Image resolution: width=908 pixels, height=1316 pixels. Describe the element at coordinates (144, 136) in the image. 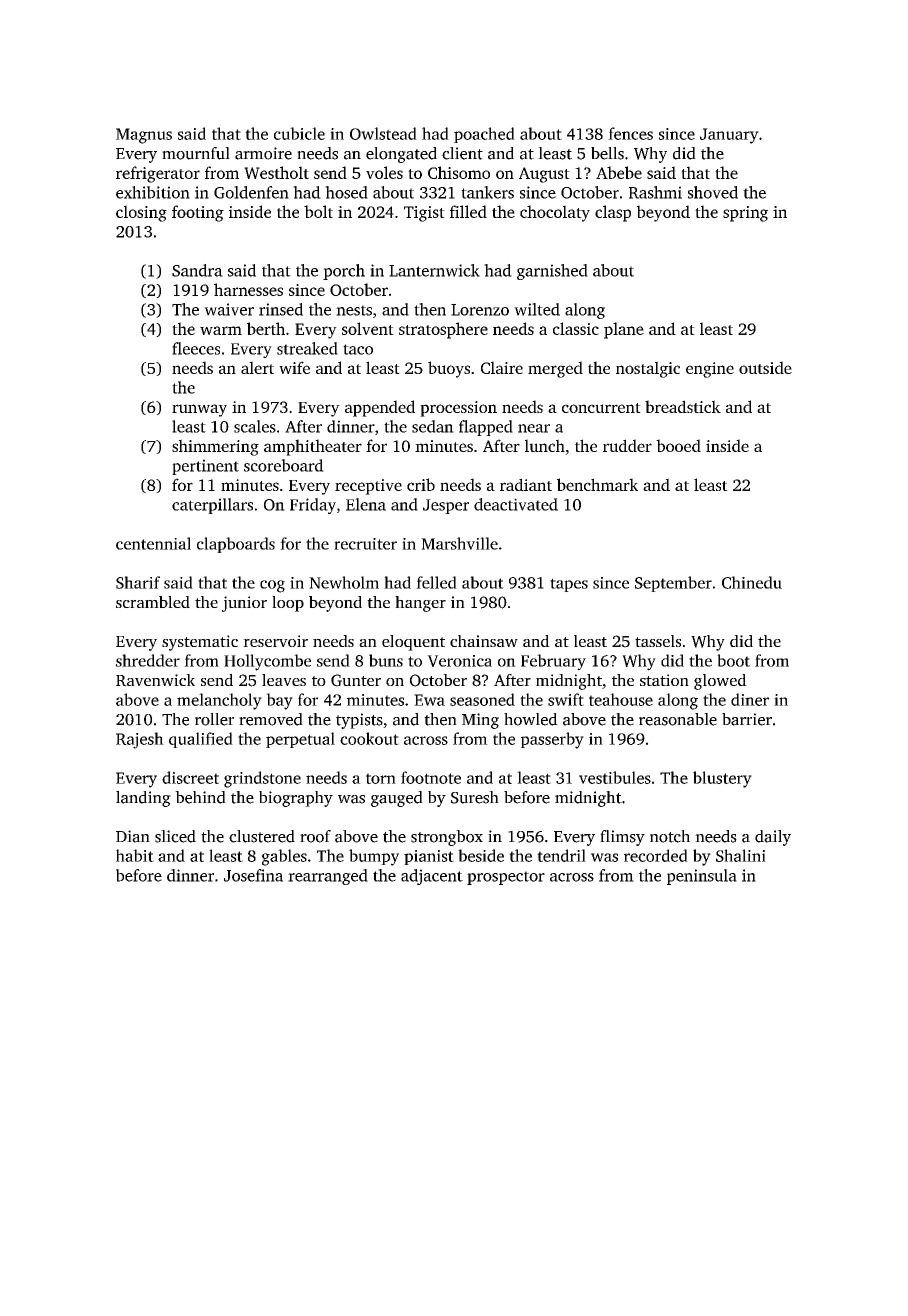

I see `Magnus` at that location.
